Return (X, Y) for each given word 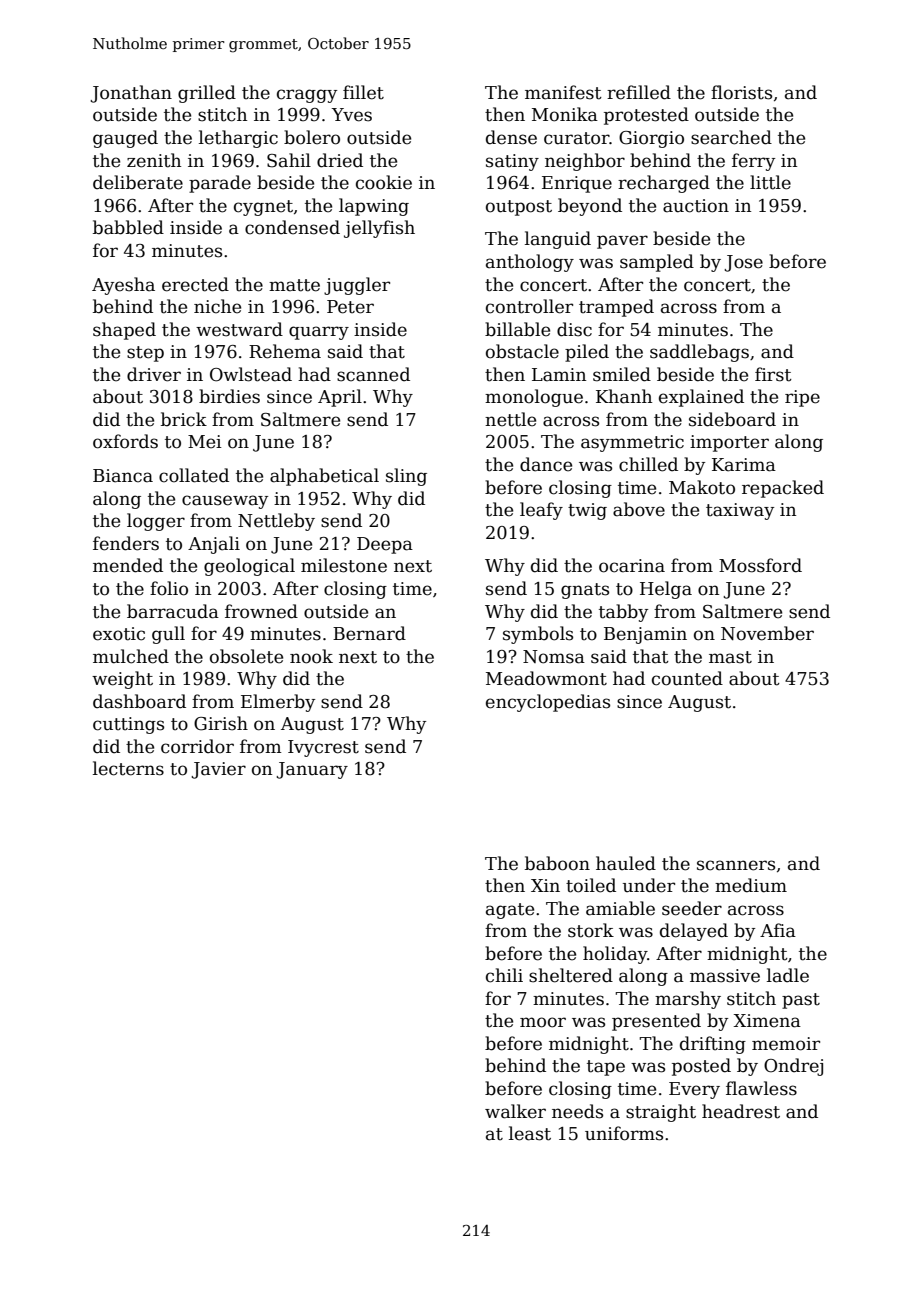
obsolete (246, 656)
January (312, 770)
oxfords (125, 441)
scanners (736, 865)
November (767, 633)
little (770, 182)
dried (340, 160)
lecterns (128, 768)
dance (546, 464)
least (530, 1133)
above (639, 509)
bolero (312, 137)
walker (515, 1111)
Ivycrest (323, 748)
